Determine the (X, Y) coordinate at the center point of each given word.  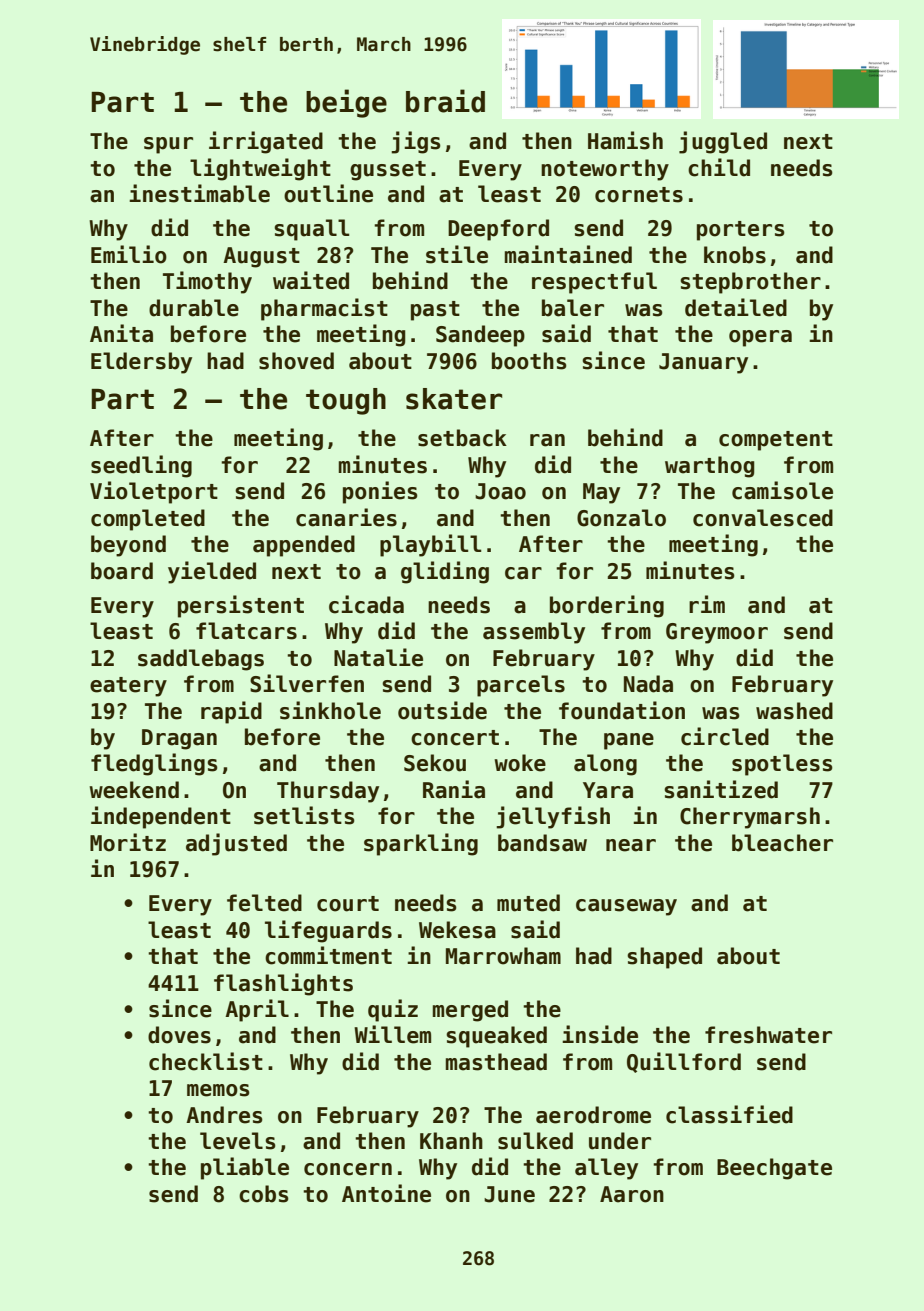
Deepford (498, 230)
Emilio (129, 254)
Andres (224, 1115)
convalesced (763, 518)
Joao (500, 491)
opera (760, 338)
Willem (392, 1034)
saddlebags (201, 660)
